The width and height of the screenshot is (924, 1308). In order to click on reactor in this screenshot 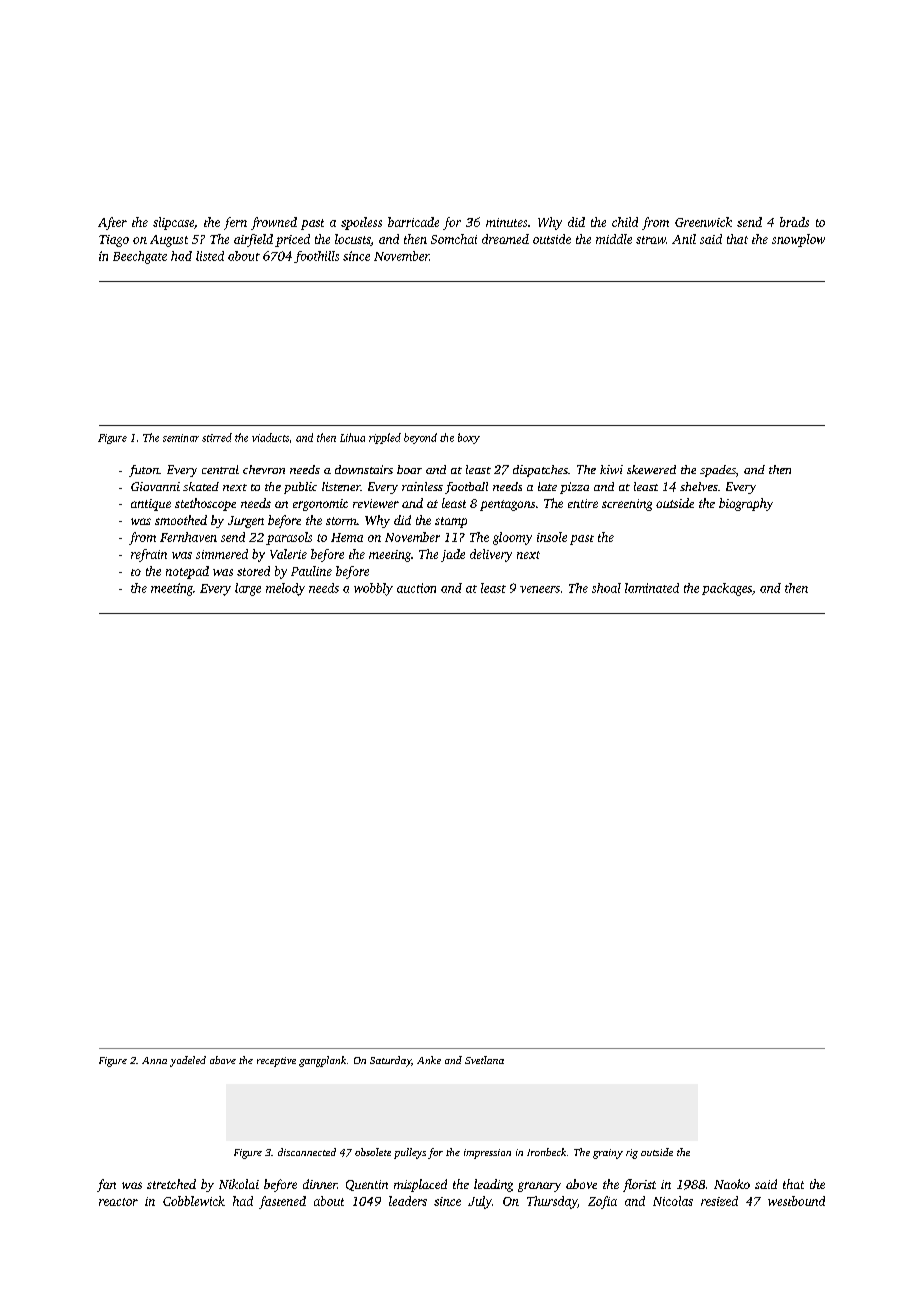, I will do `click(118, 1202)`.
